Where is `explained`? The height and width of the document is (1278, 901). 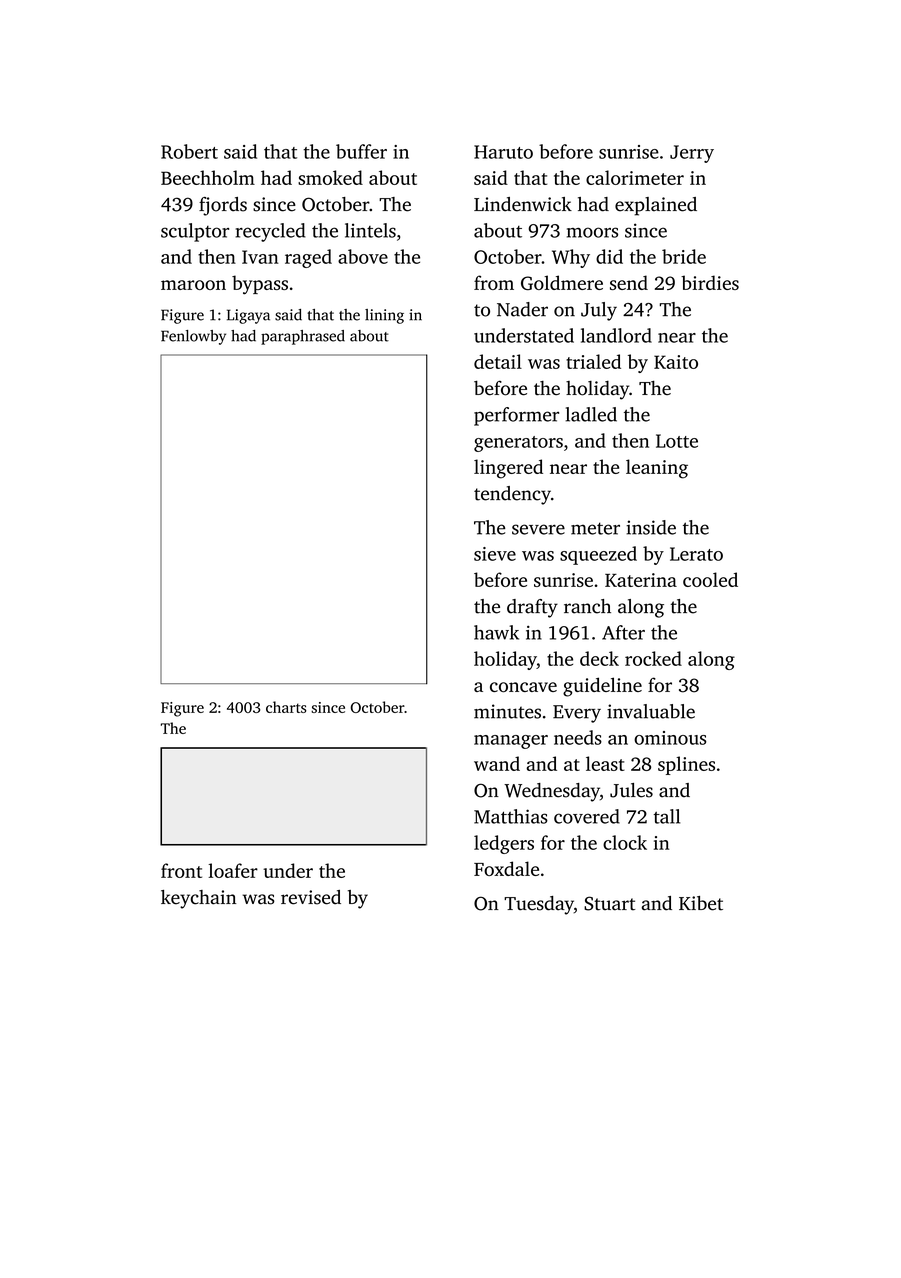
explained is located at coordinates (656, 206).
